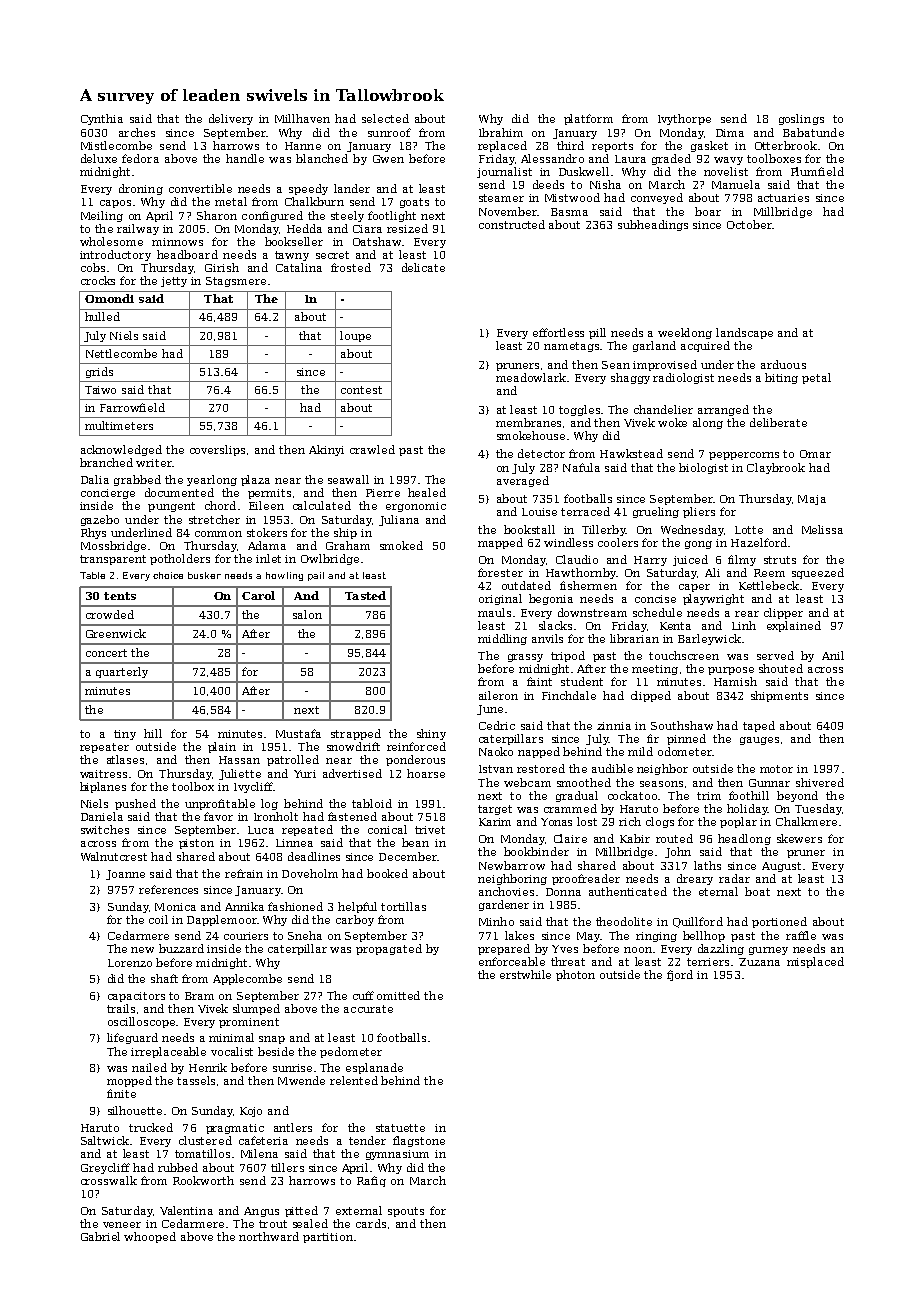  I want to click on Otterbrook, so click(786, 145).
